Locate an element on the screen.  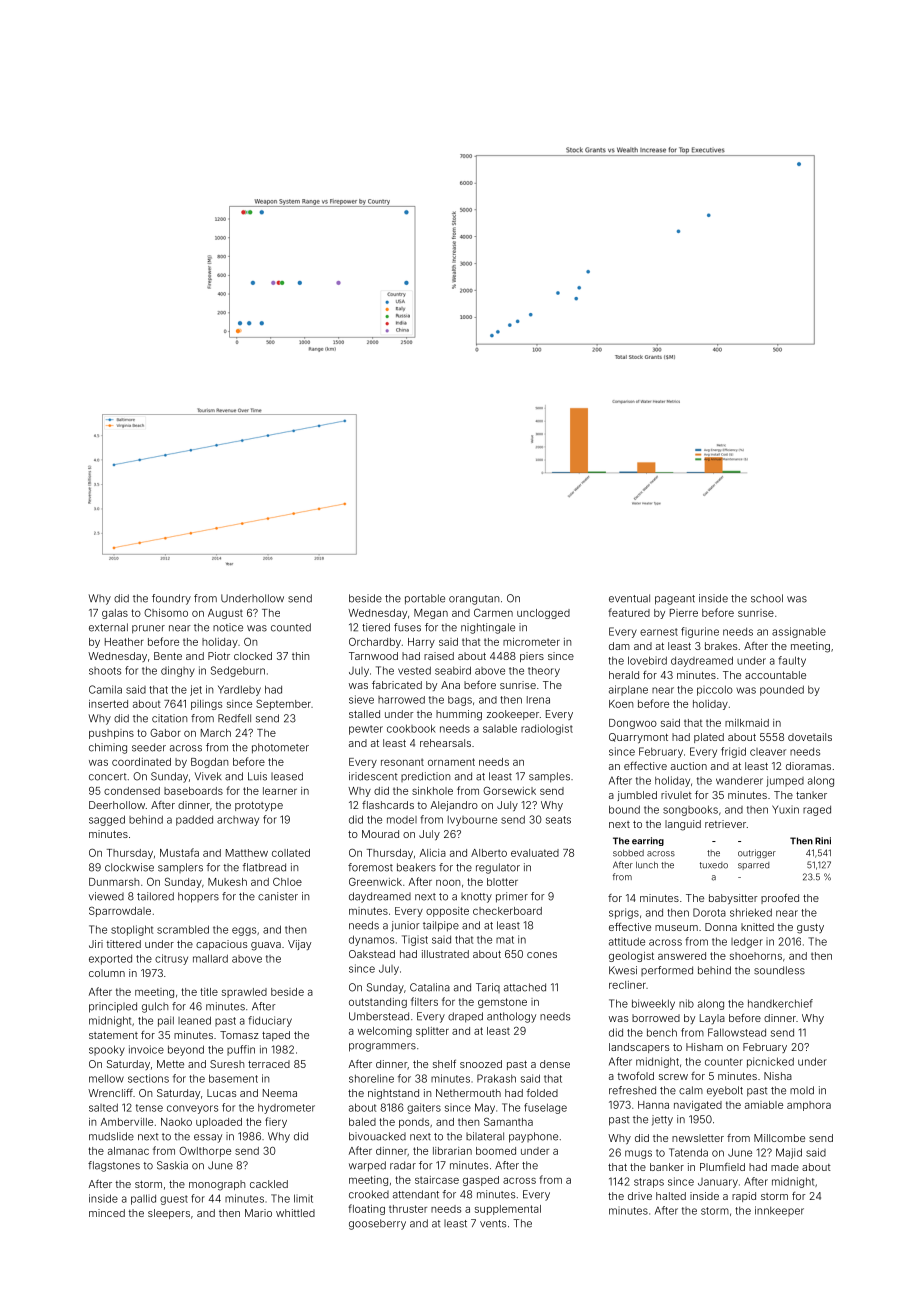
mudslide is located at coordinates (111, 1136).
